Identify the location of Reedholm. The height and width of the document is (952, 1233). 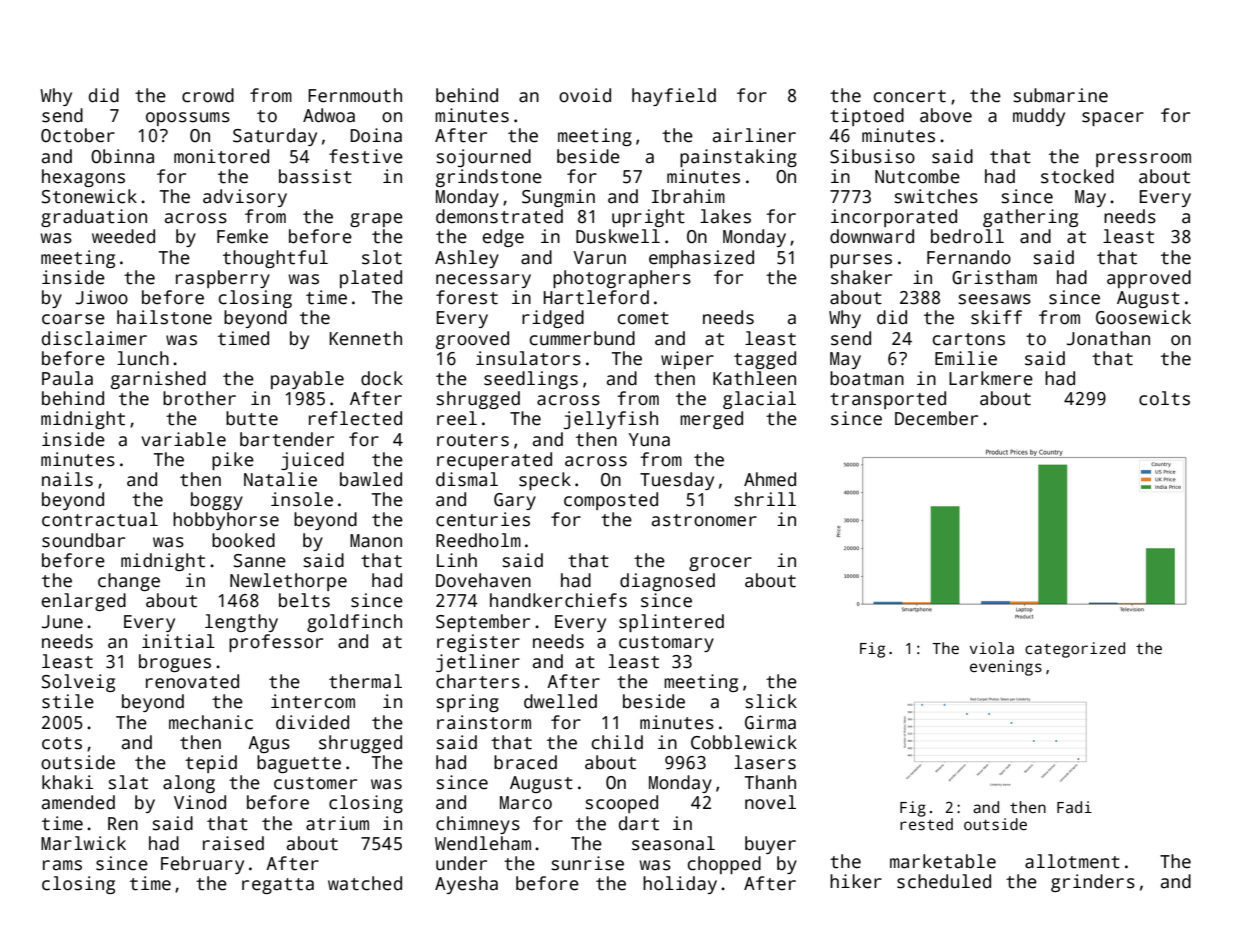
(478, 540).
